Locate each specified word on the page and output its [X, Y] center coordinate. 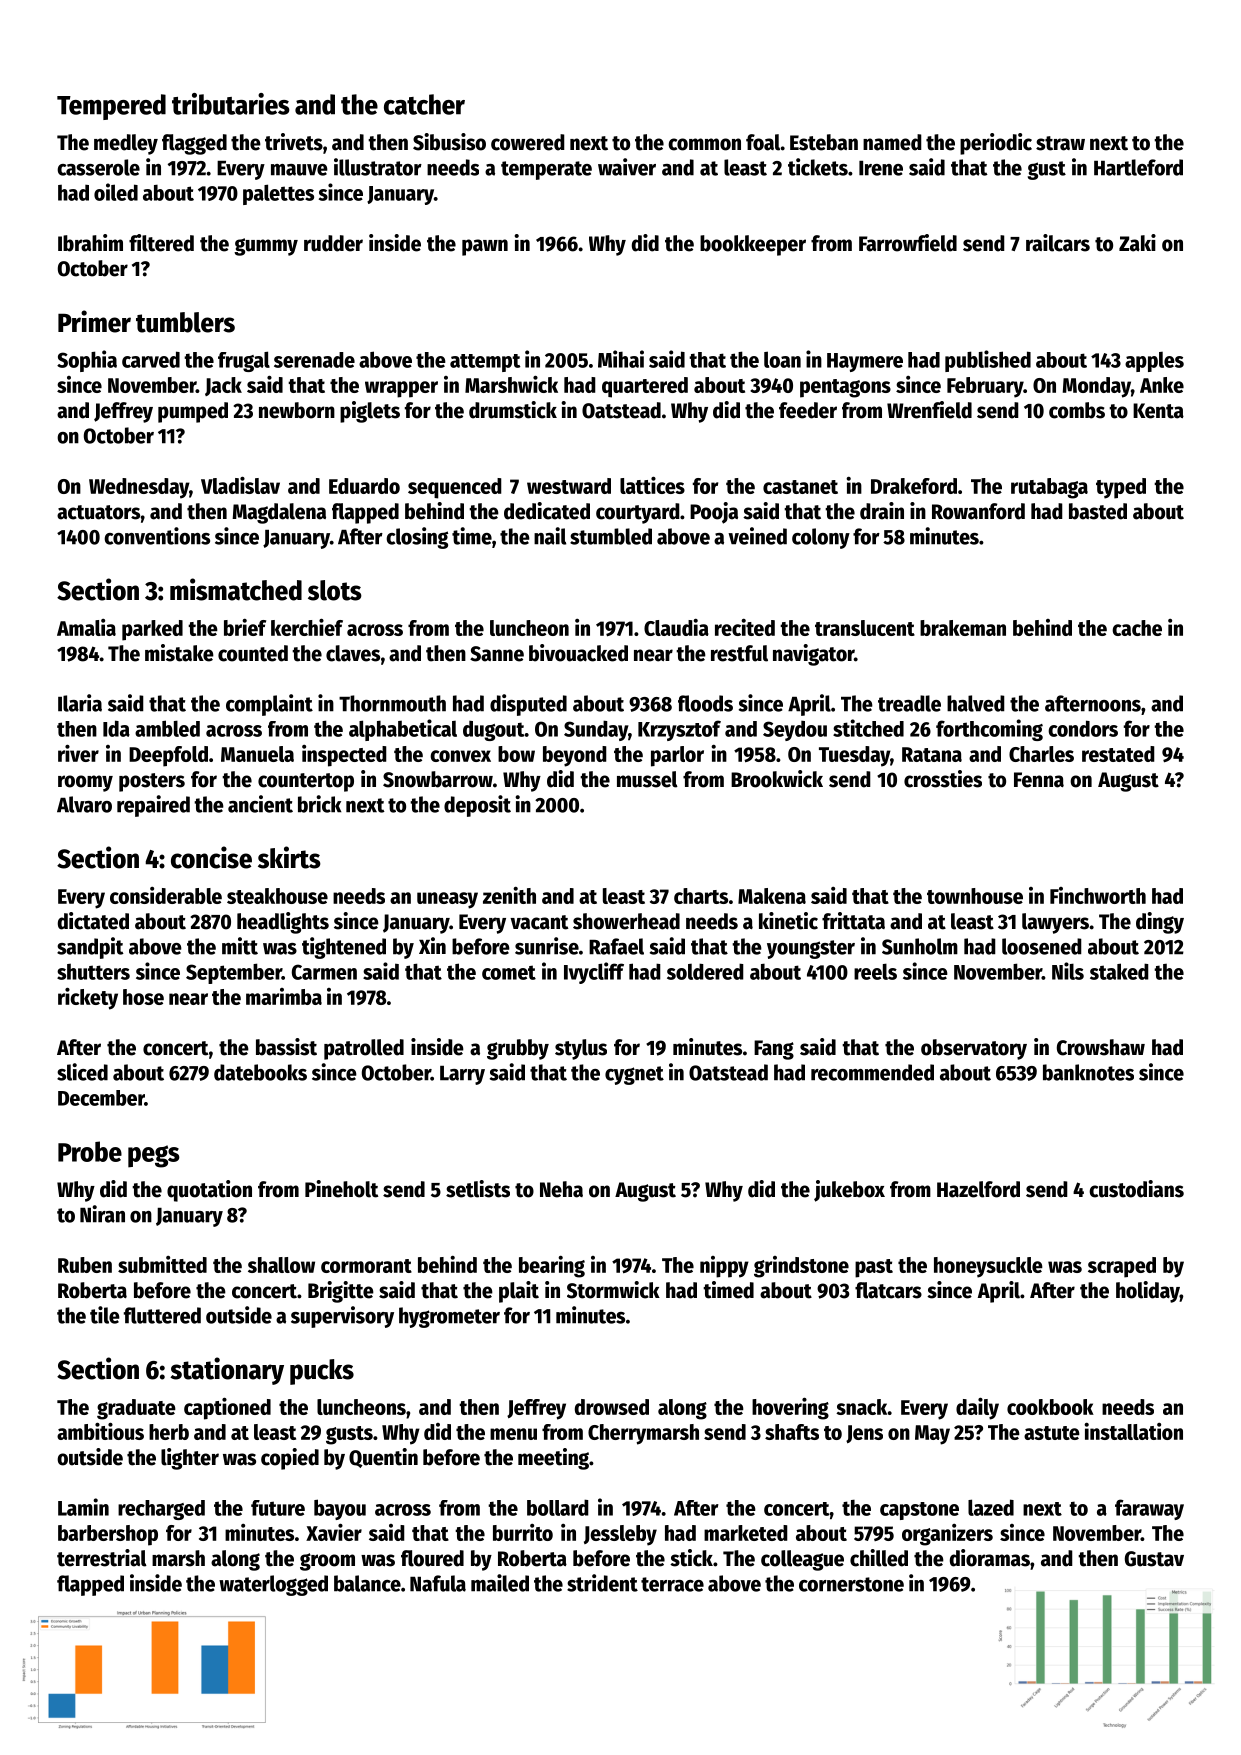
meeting [553, 1459]
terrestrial [102, 1558]
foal [763, 142]
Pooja [714, 513]
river [78, 753]
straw [1060, 143]
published [988, 361]
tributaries [231, 104]
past [874, 1268]
